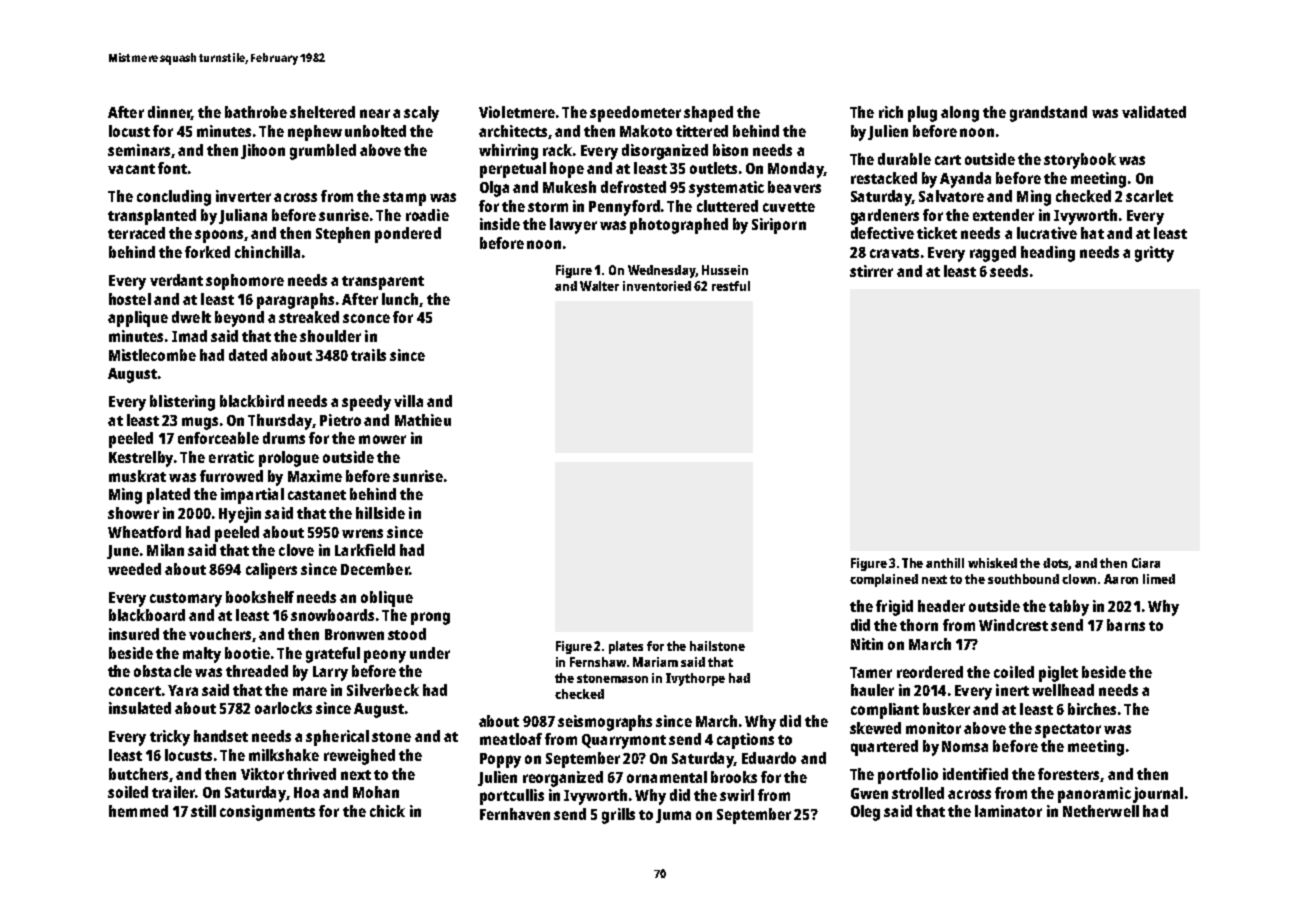  Describe the element at coordinates (513, 131) in the image. I see `architects` at that location.
